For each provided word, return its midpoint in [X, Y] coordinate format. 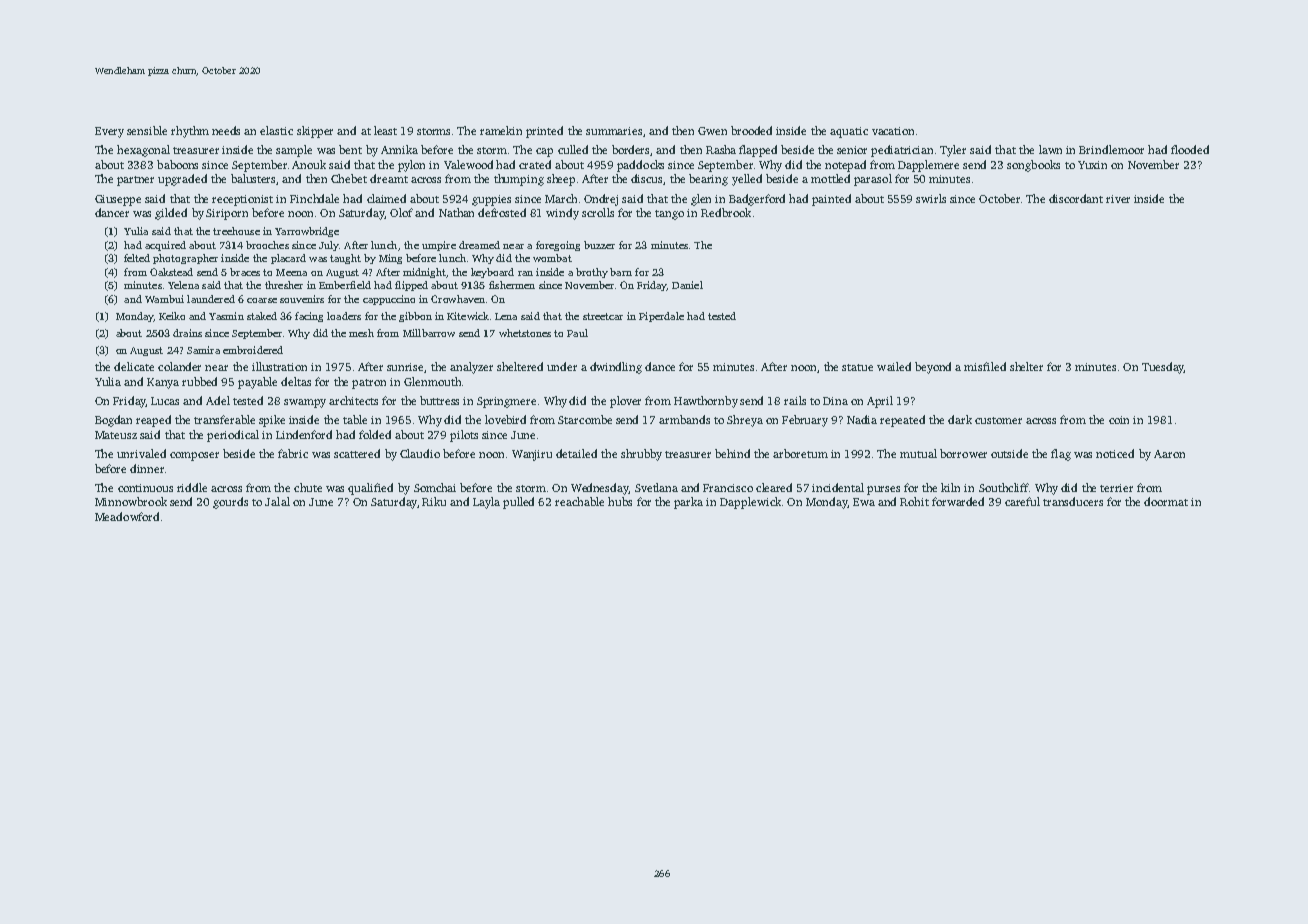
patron [369, 384]
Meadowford [127, 516]
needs [226, 130]
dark [960, 419]
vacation [893, 131]
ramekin [501, 130]
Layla [486, 503]
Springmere [506, 402]
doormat [1166, 501]
